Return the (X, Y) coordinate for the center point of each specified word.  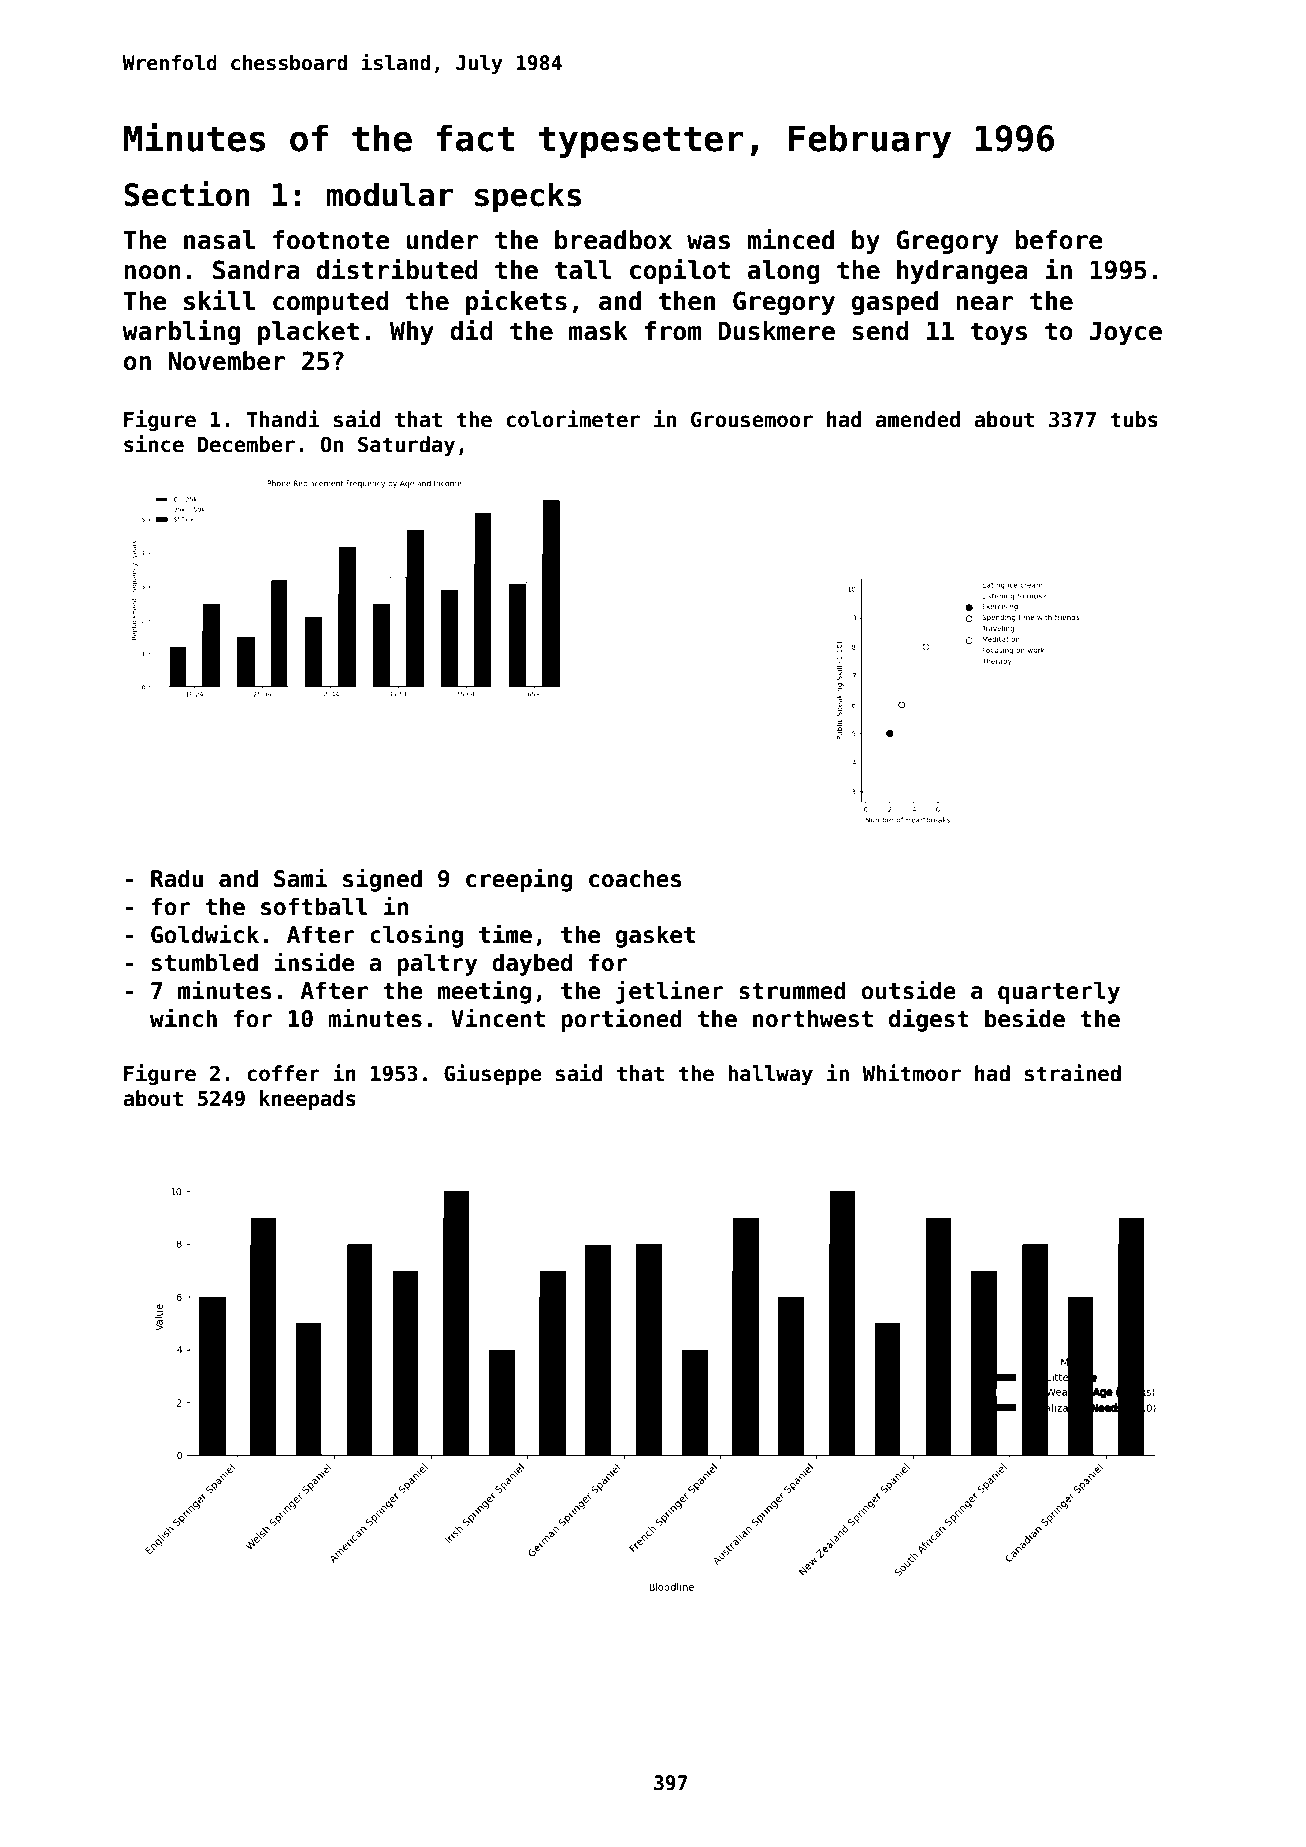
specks (528, 197)
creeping (519, 880)
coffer (283, 1073)
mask (598, 331)
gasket (655, 936)
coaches (635, 878)
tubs (1134, 419)
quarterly (1059, 992)
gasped (895, 303)
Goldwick (205, 934)
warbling (181, 332)
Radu (177, 878)
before (1059, 240)
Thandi (283, 419)
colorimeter (573, 419)
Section (187, 194)
